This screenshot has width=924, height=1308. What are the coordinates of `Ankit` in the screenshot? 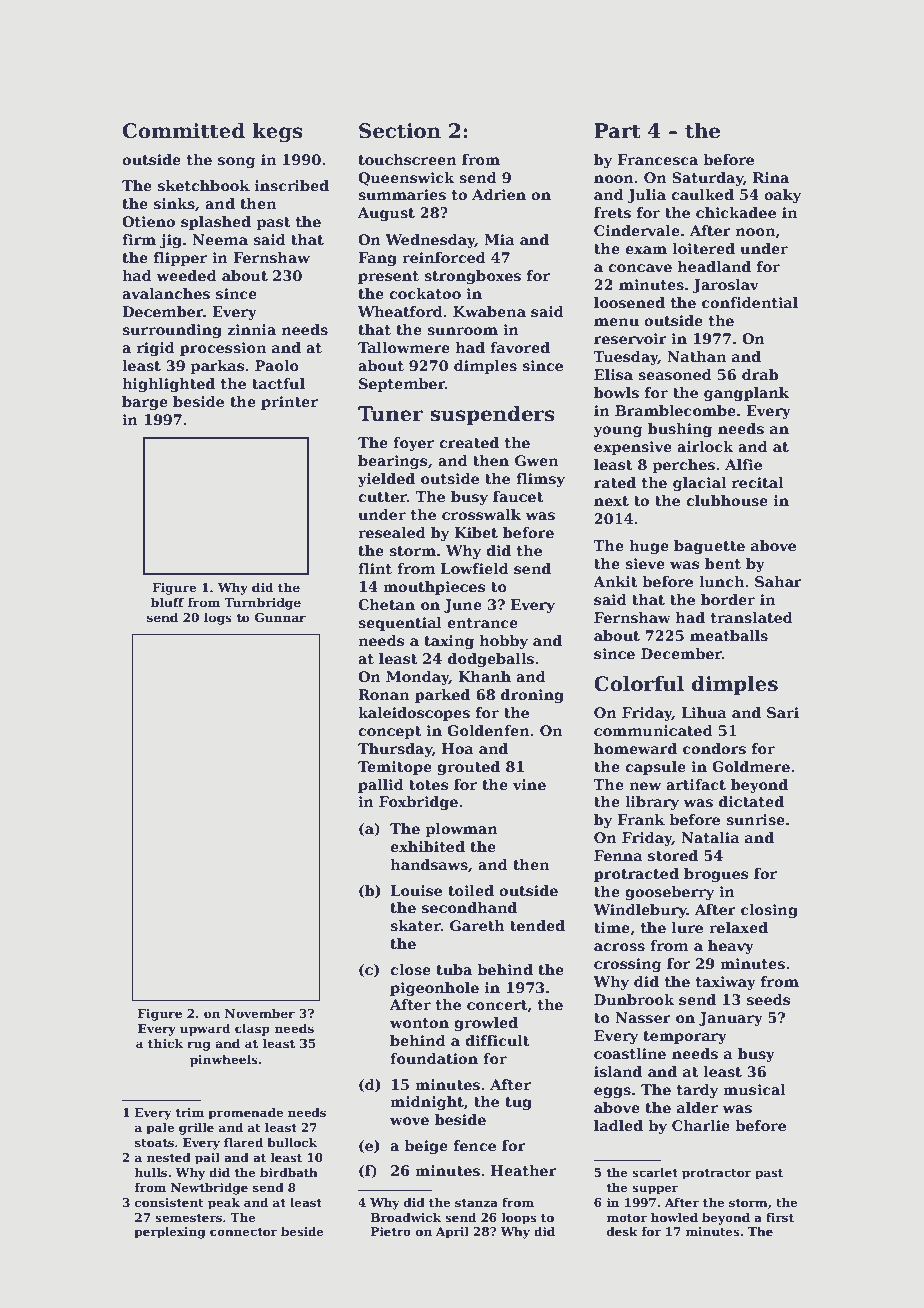 It's located at (615, 581).
